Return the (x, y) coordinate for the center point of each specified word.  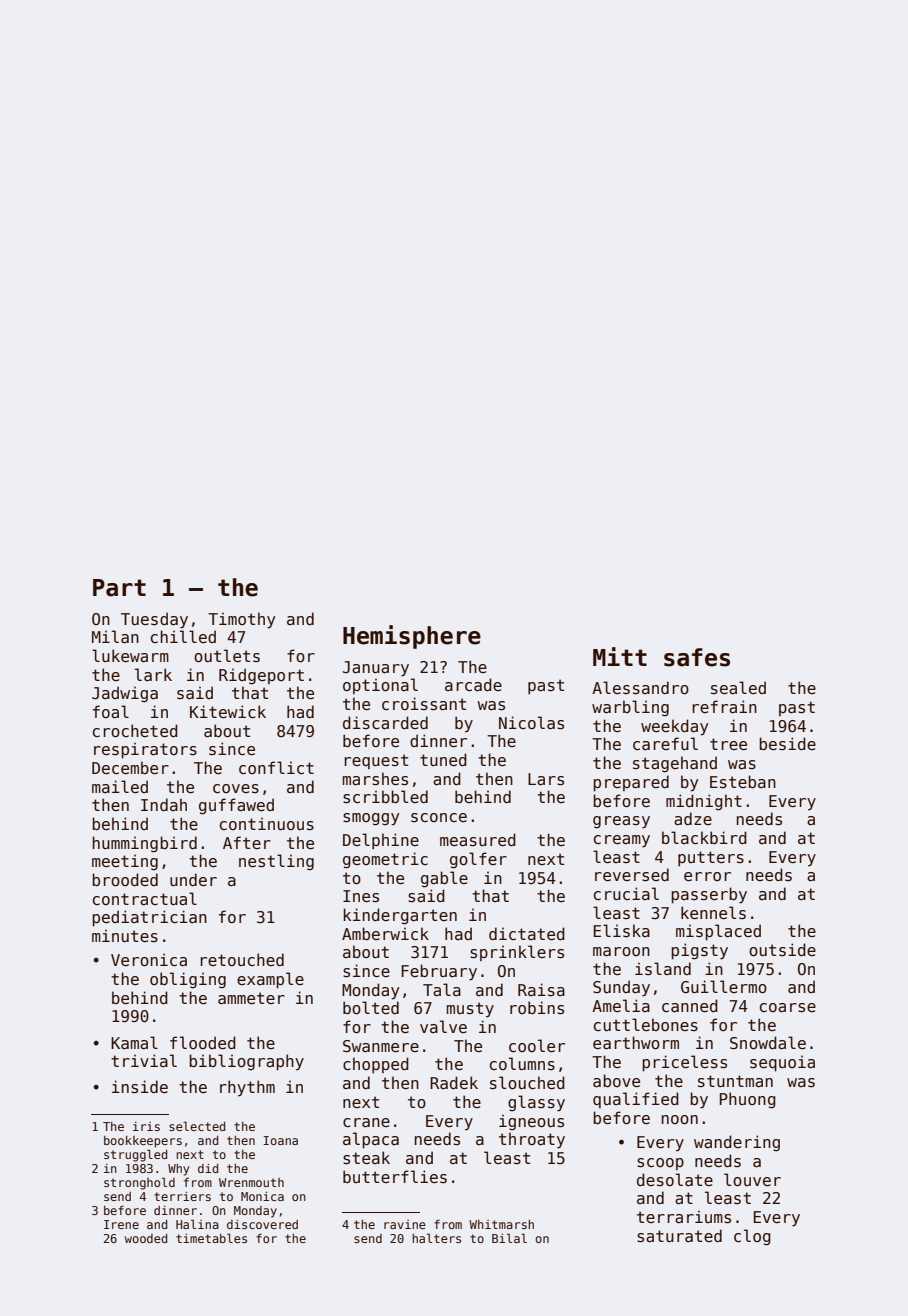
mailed (120, 786)
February (439, 972)
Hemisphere (412, 637)
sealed (738, 687)
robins (537, 1008)
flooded (203, 1043)
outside (782, 950)
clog (752, 1237)
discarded (385, 722)
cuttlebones (646, 1024)
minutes (125, 935)
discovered (262, 1224)
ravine (405, 1224)
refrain (724, 706)
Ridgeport (261, 676)
